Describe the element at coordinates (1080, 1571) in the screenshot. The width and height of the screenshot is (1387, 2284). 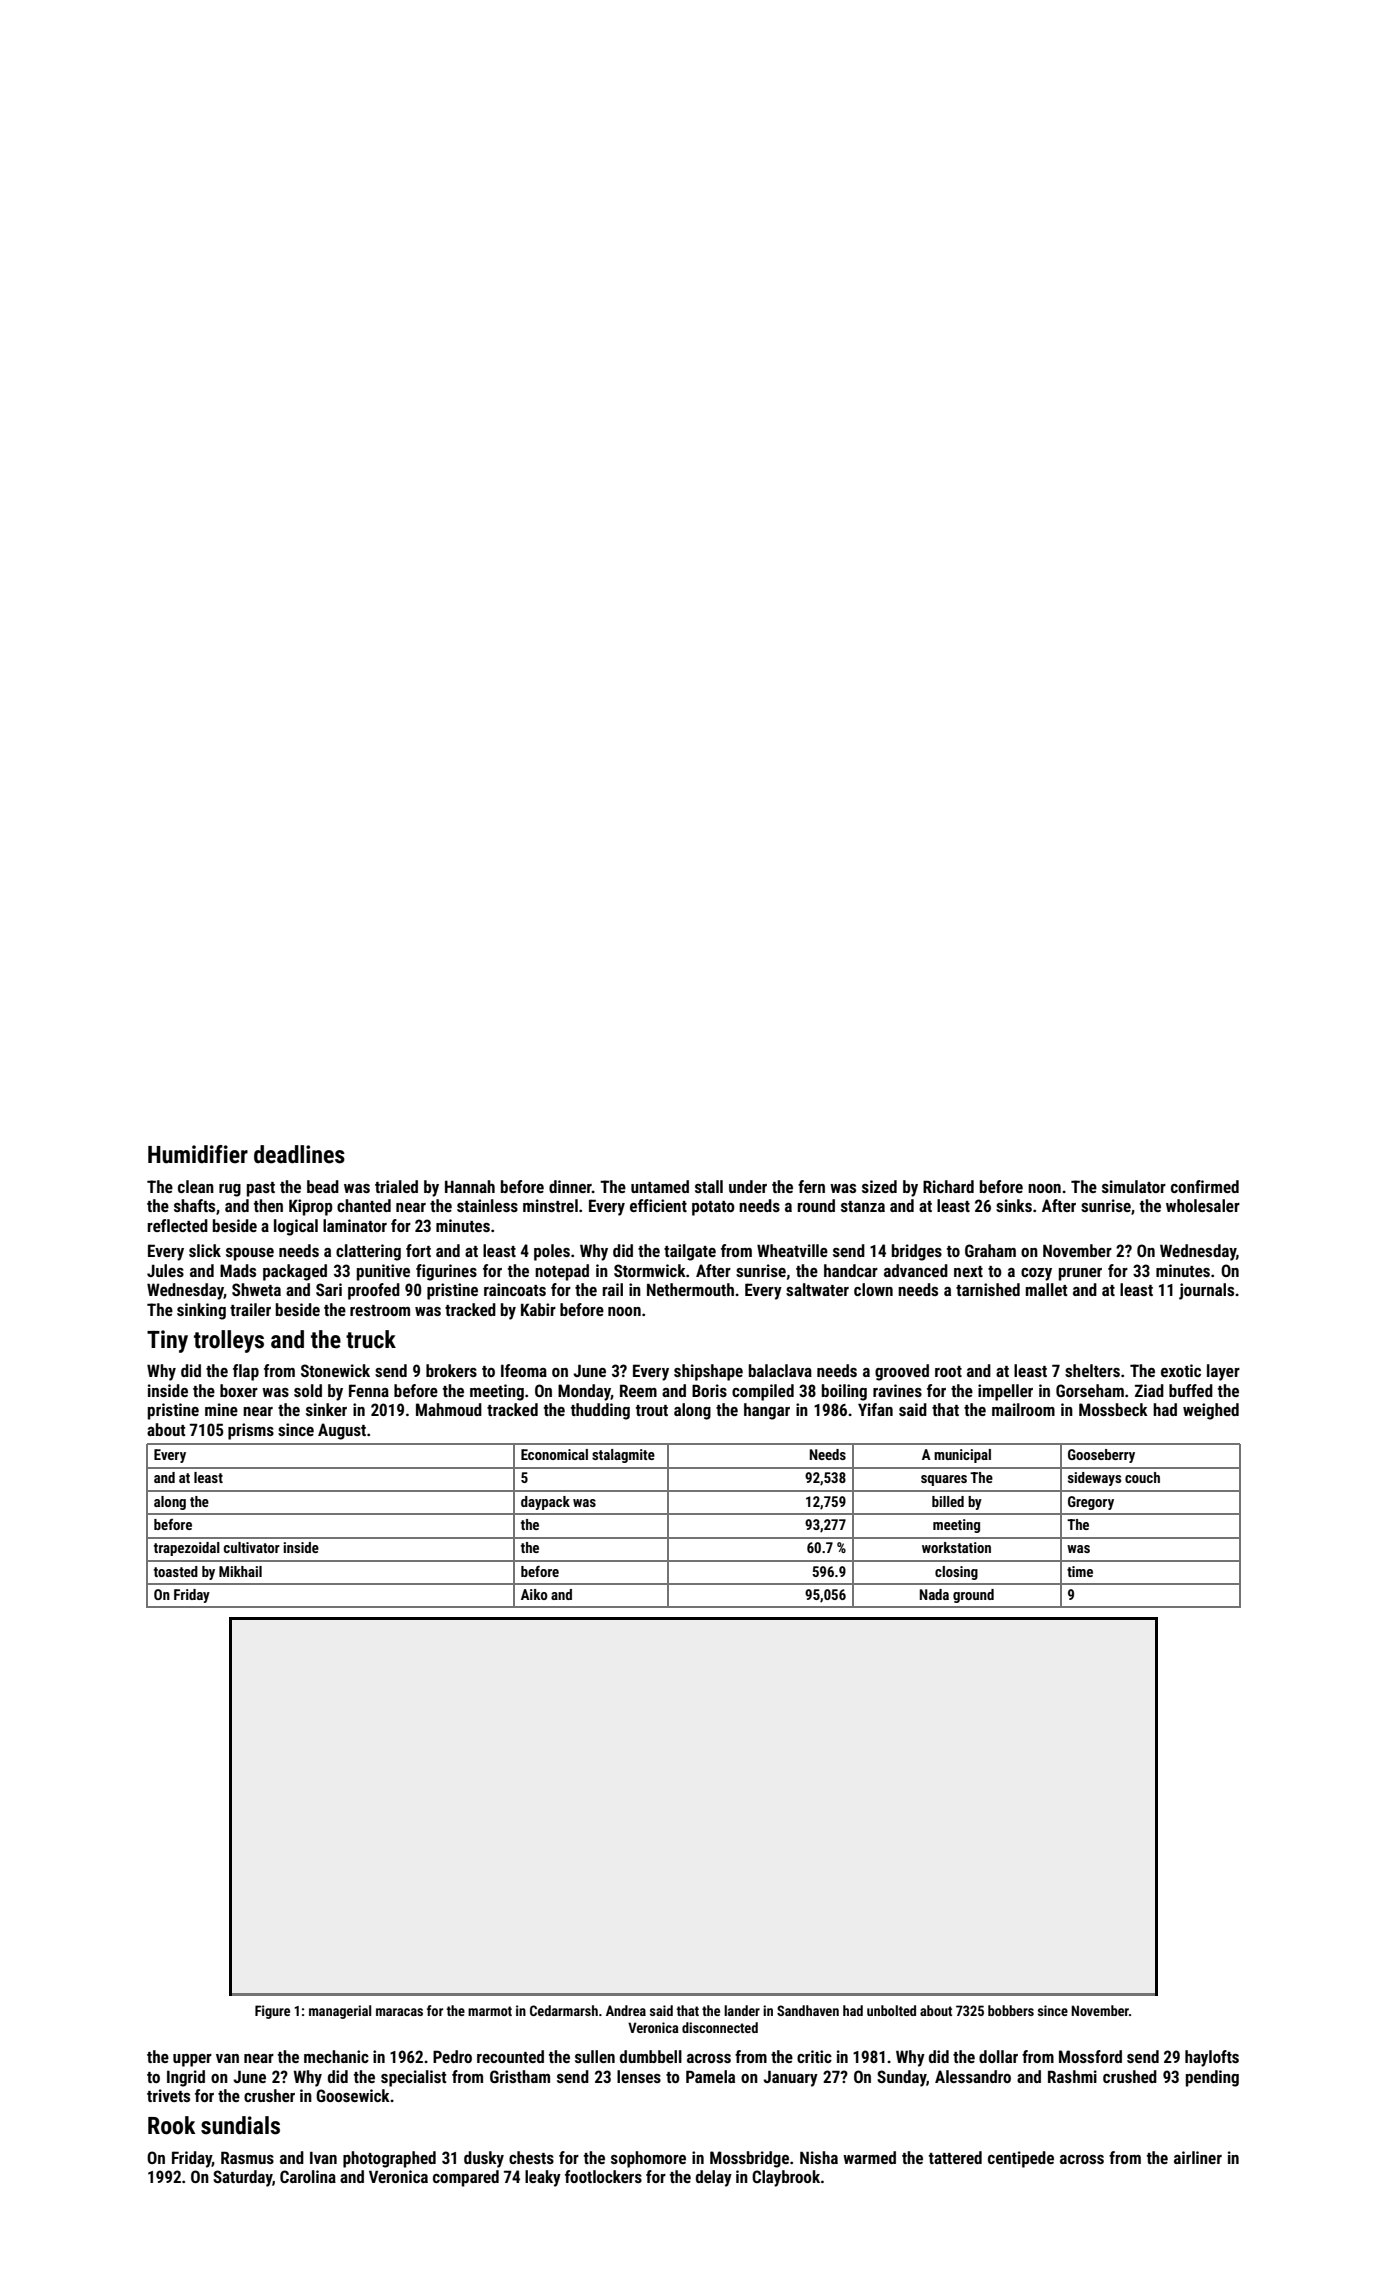
I see `time` at that location.
